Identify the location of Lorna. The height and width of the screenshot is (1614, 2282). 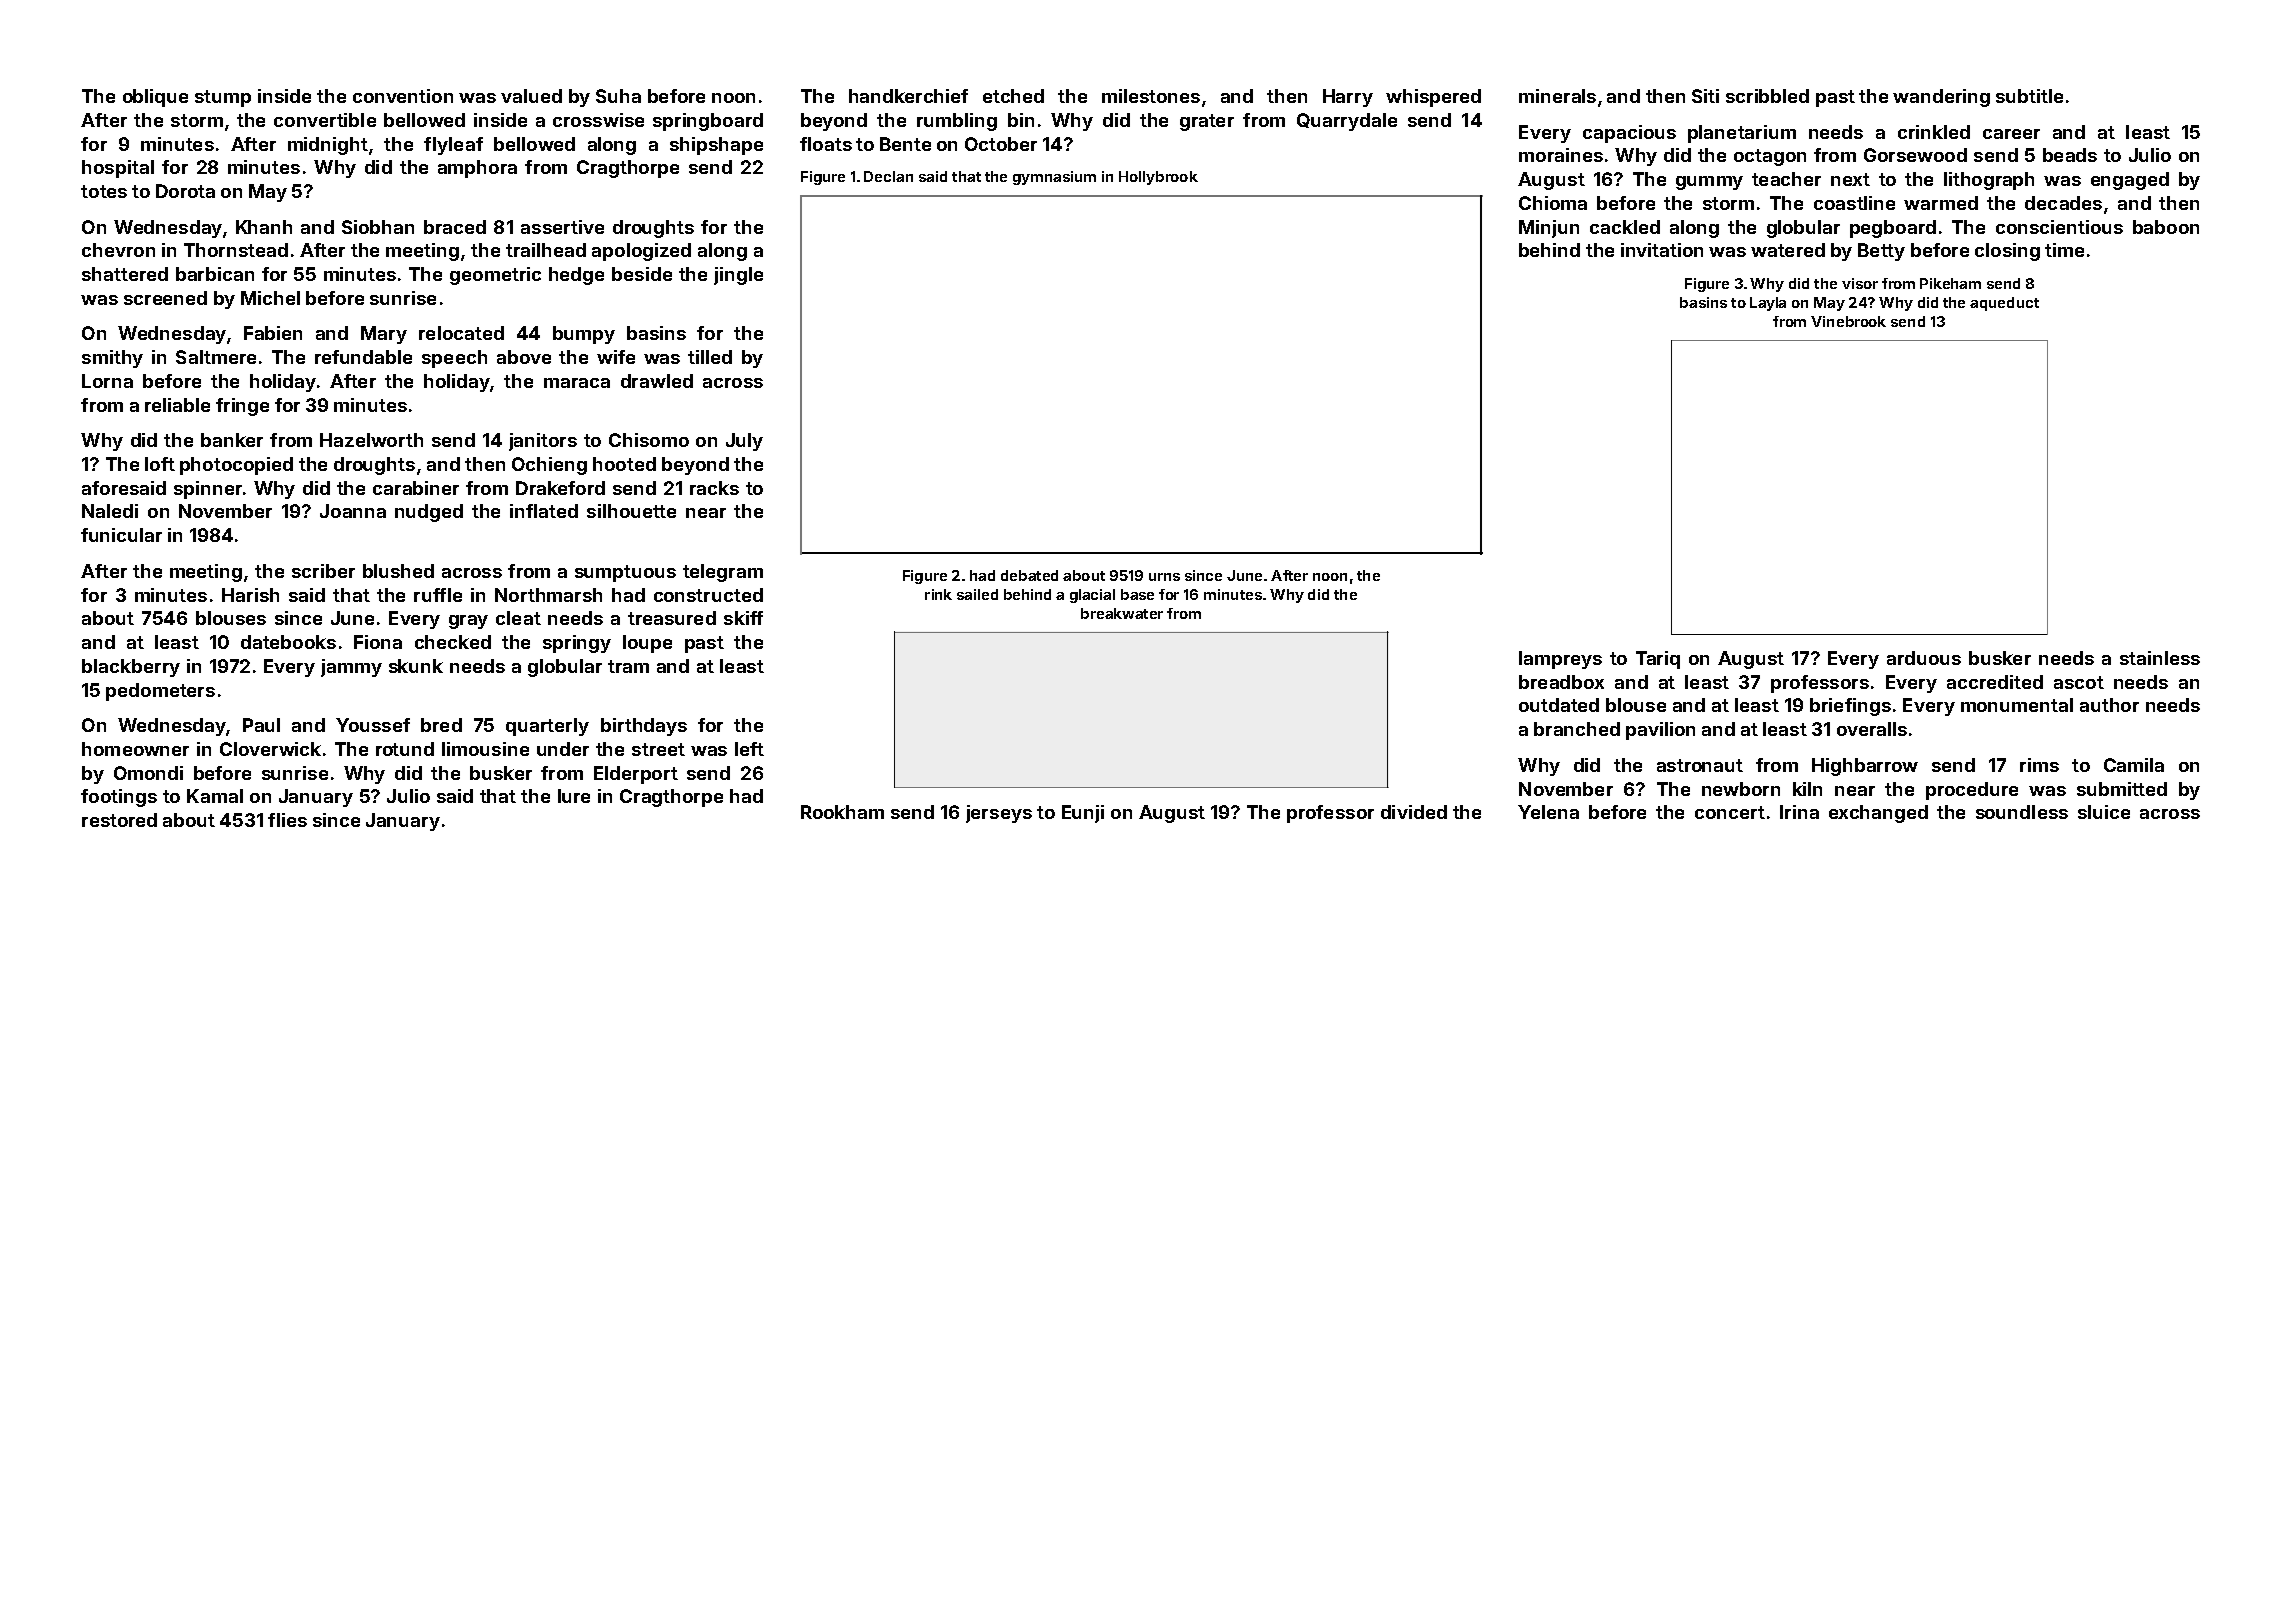
(107, 381).
